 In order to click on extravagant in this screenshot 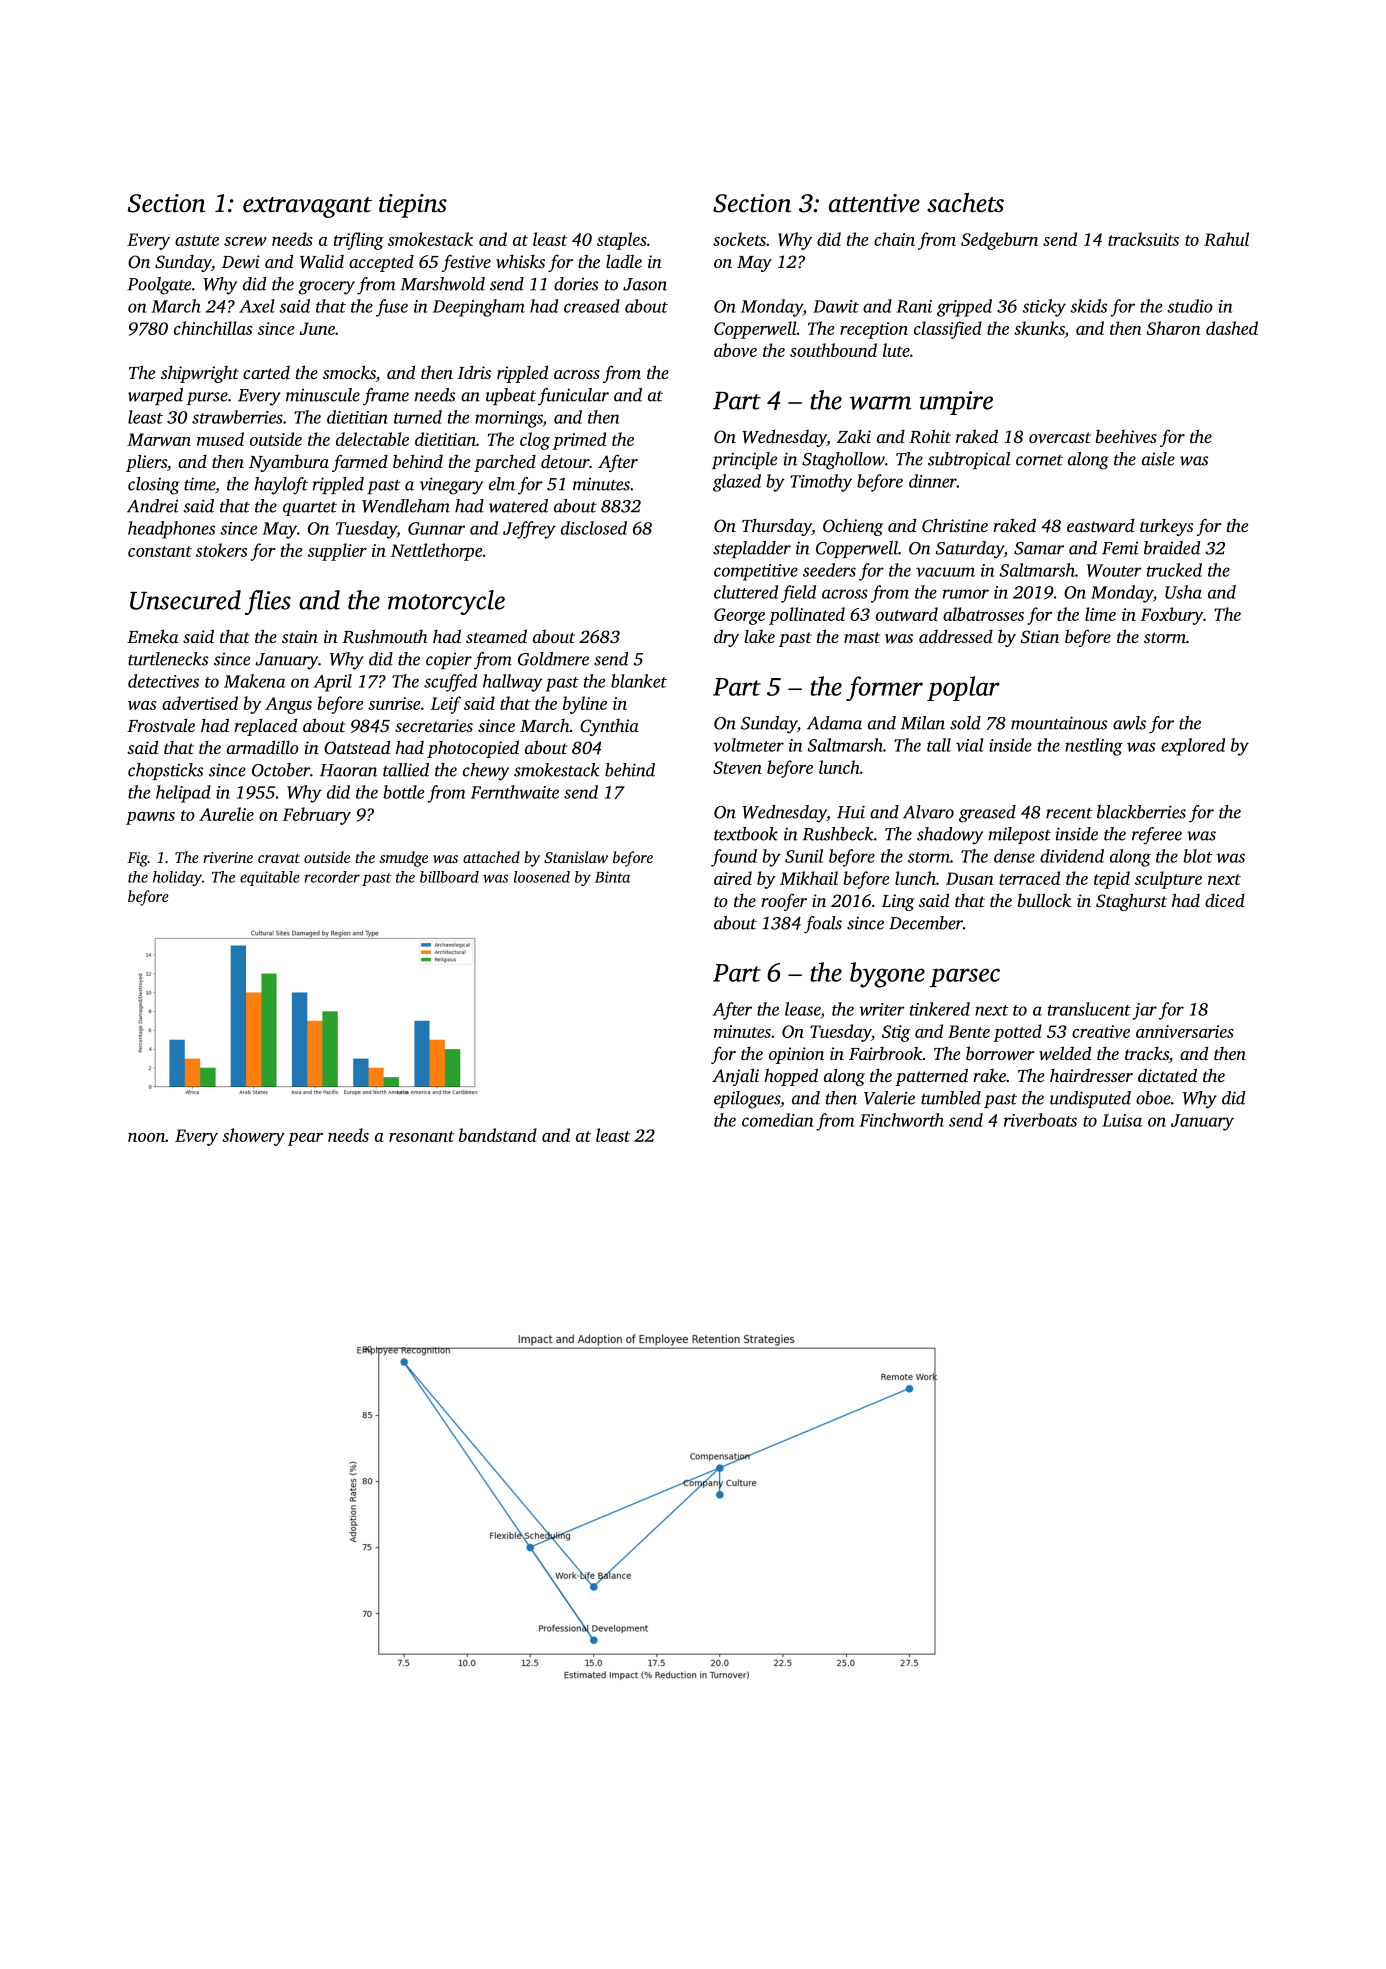, I will do `click(307, 207)`.
